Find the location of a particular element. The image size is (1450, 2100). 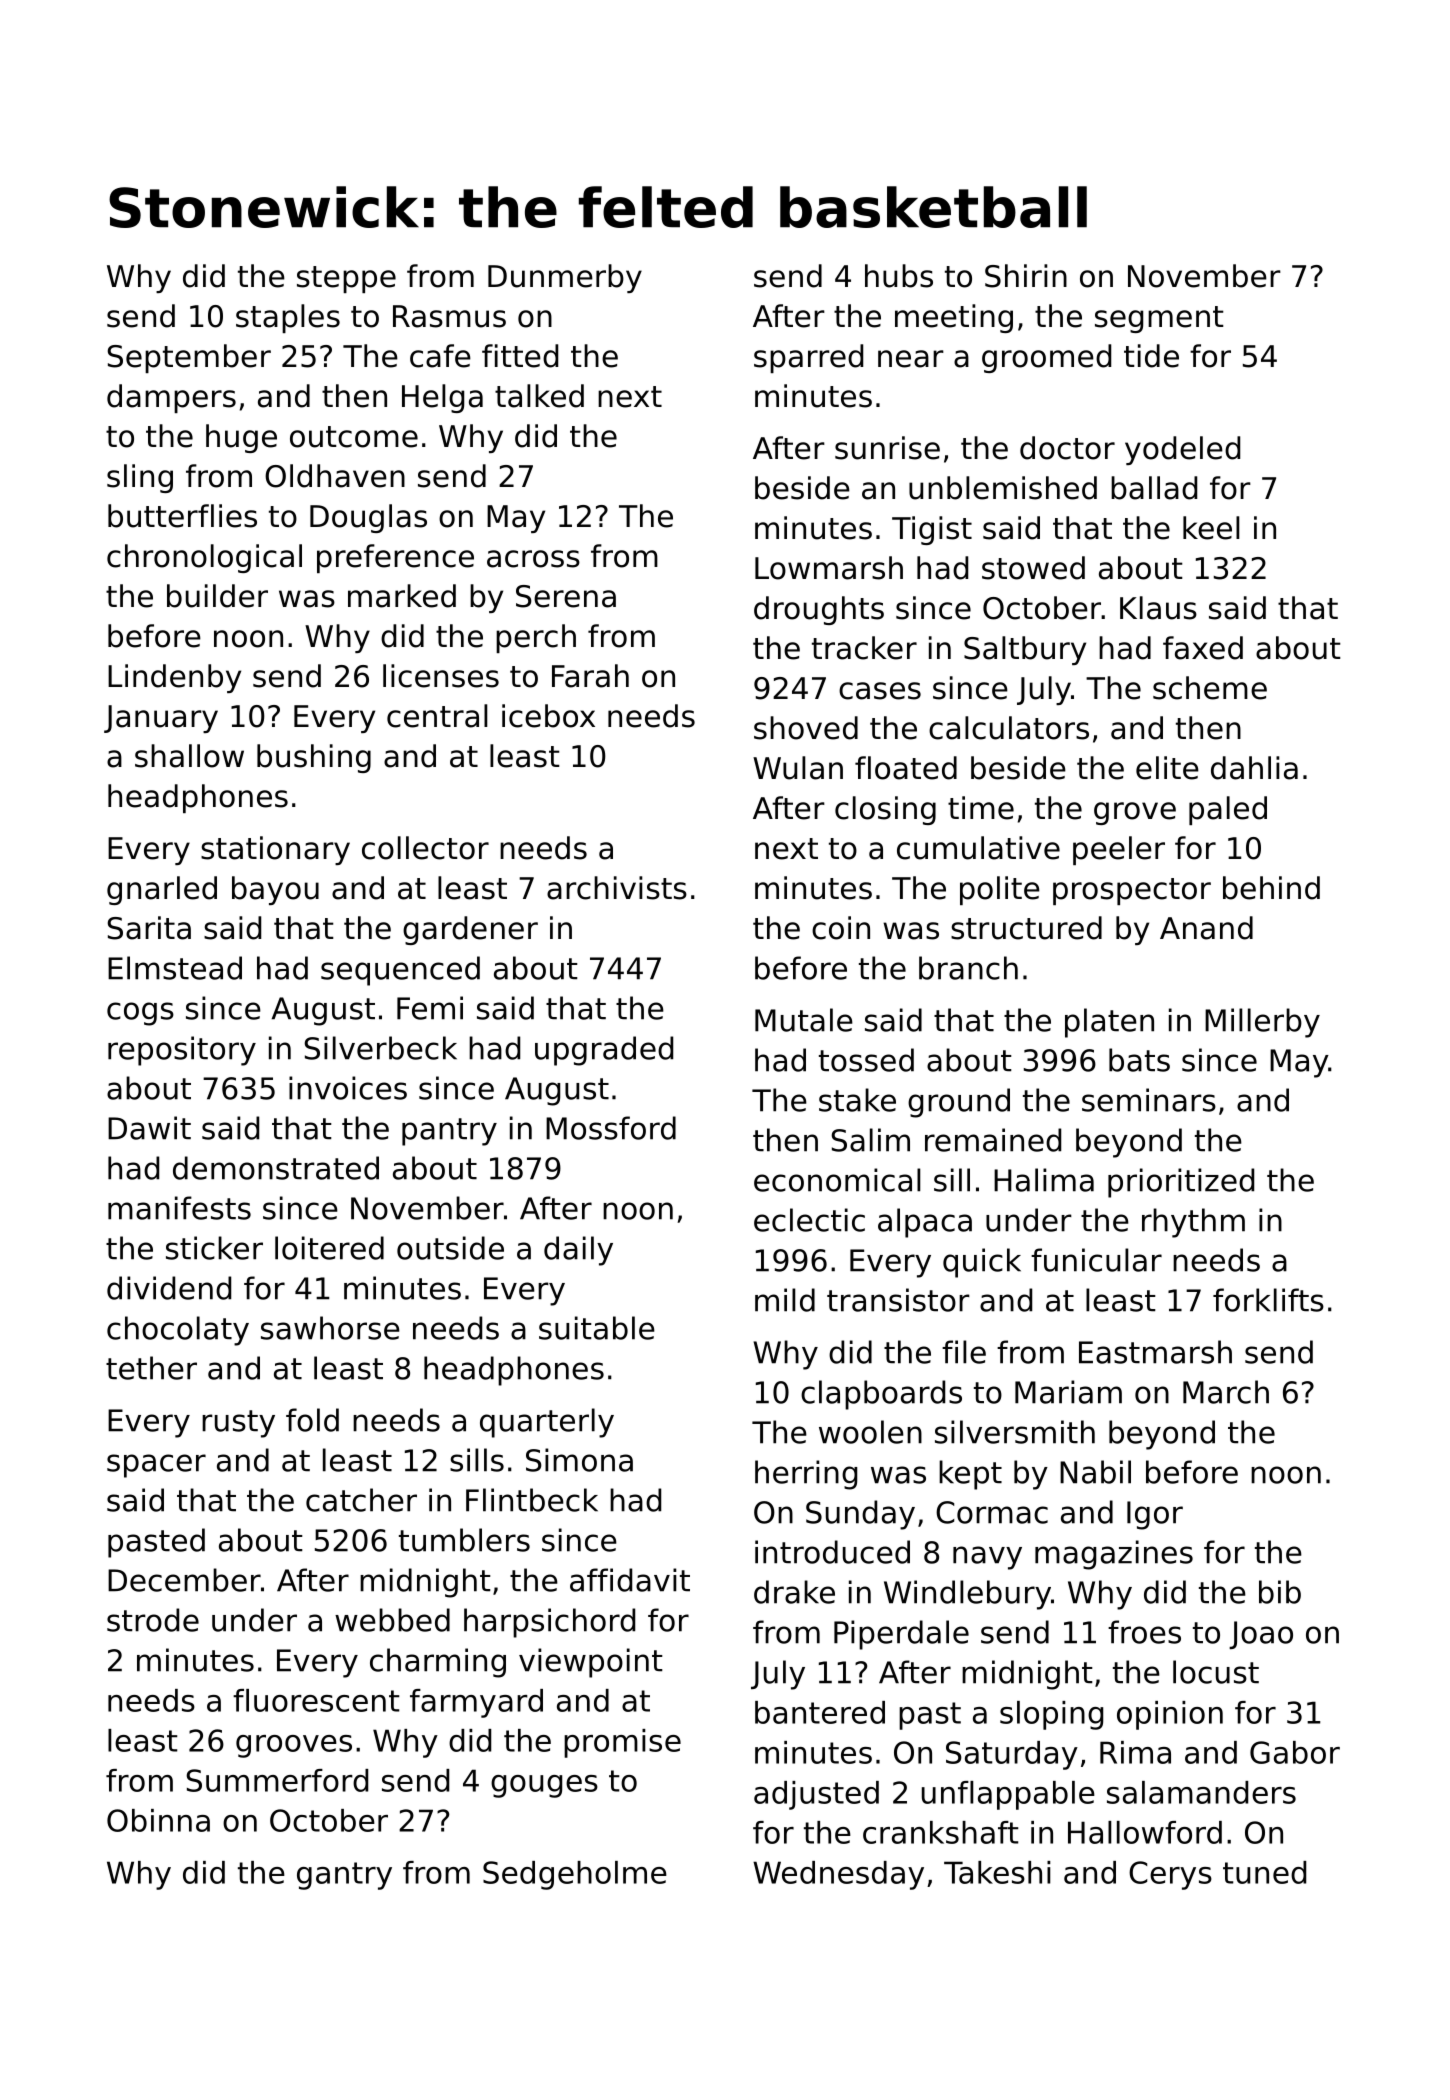

gantry is located at coordinates (344, 1876).
